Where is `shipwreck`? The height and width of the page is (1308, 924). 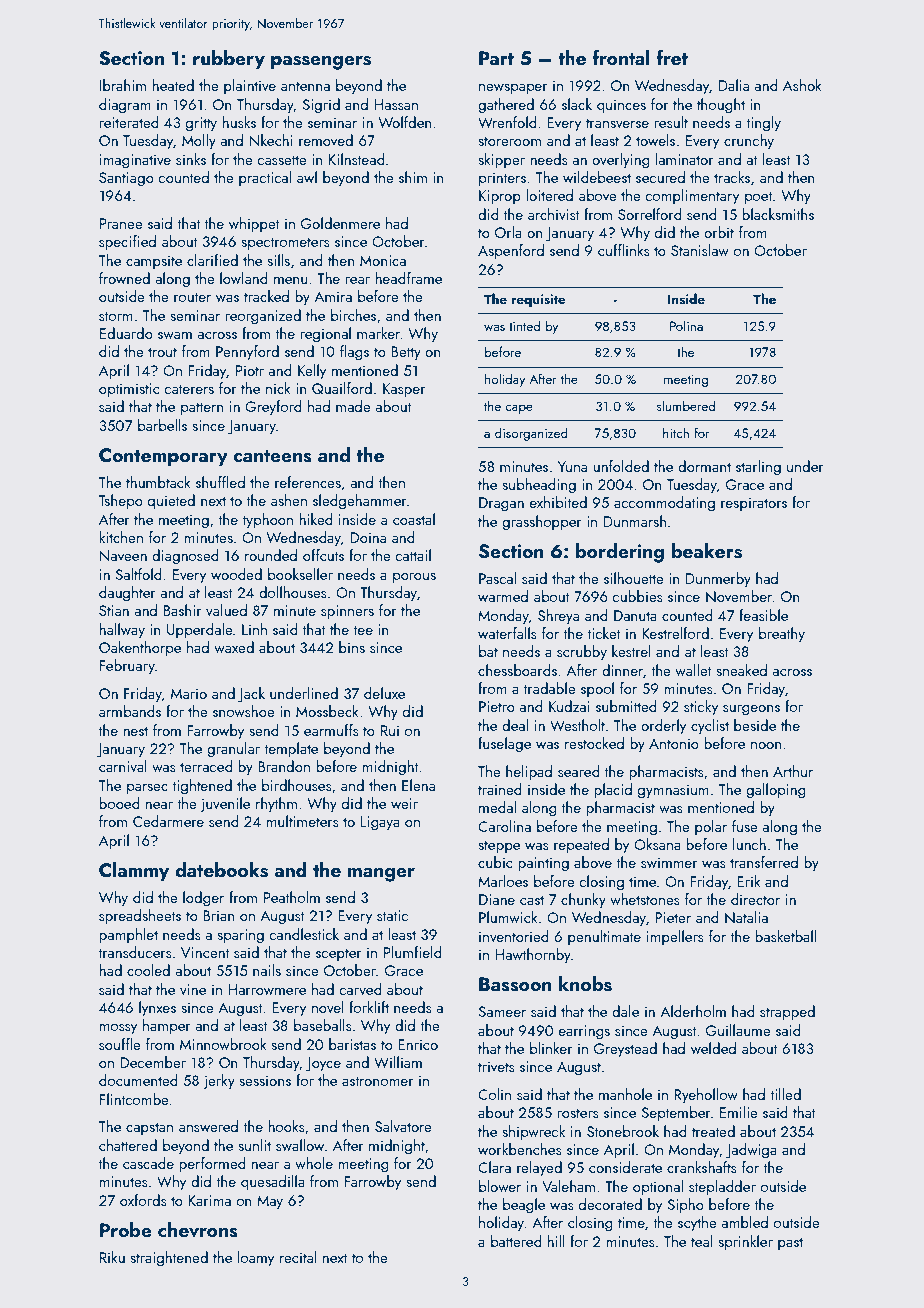 shipwreck is located at coordinates (533, 1132).
